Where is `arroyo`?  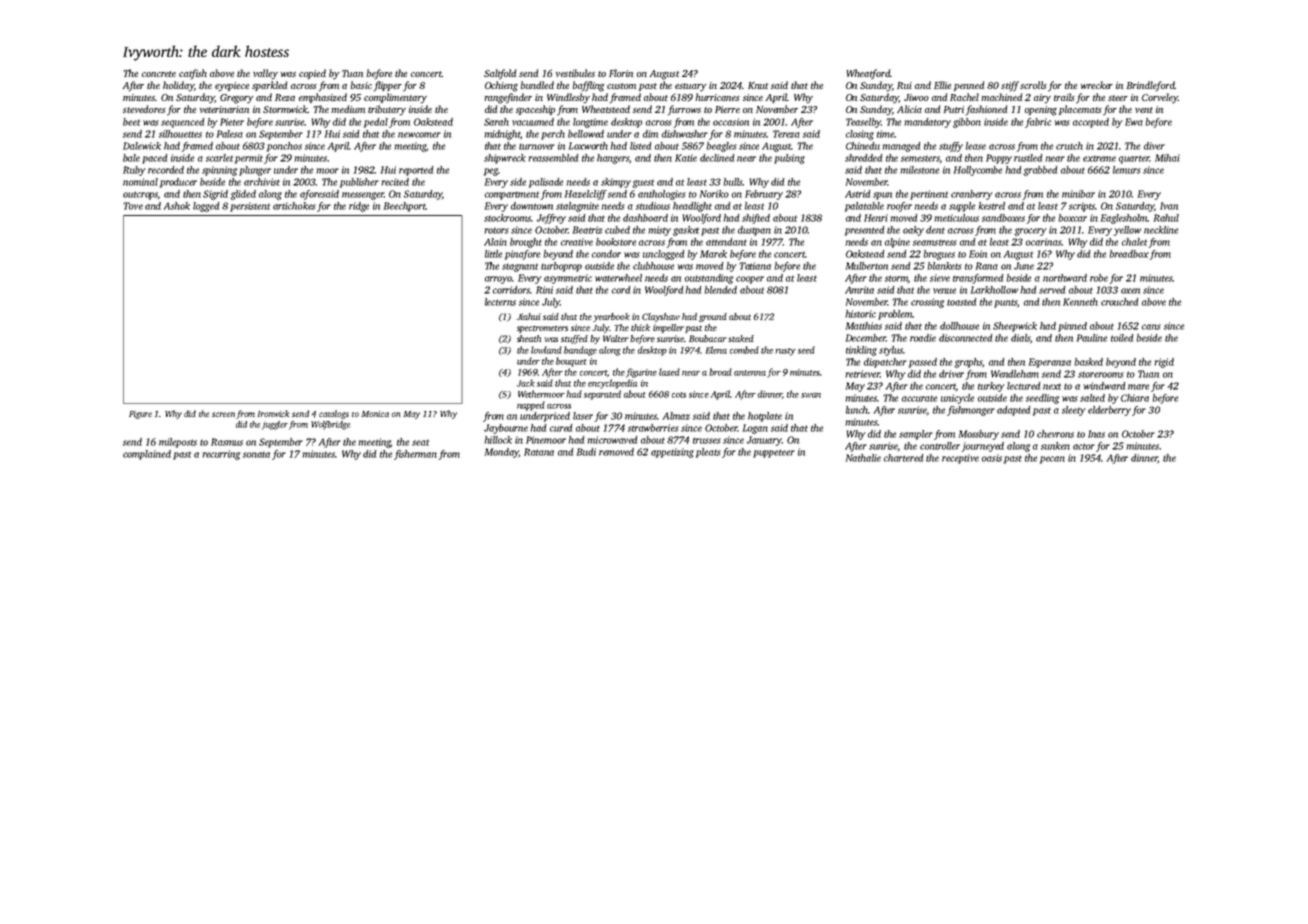 arroyo is located at coordinates (498, 280).
